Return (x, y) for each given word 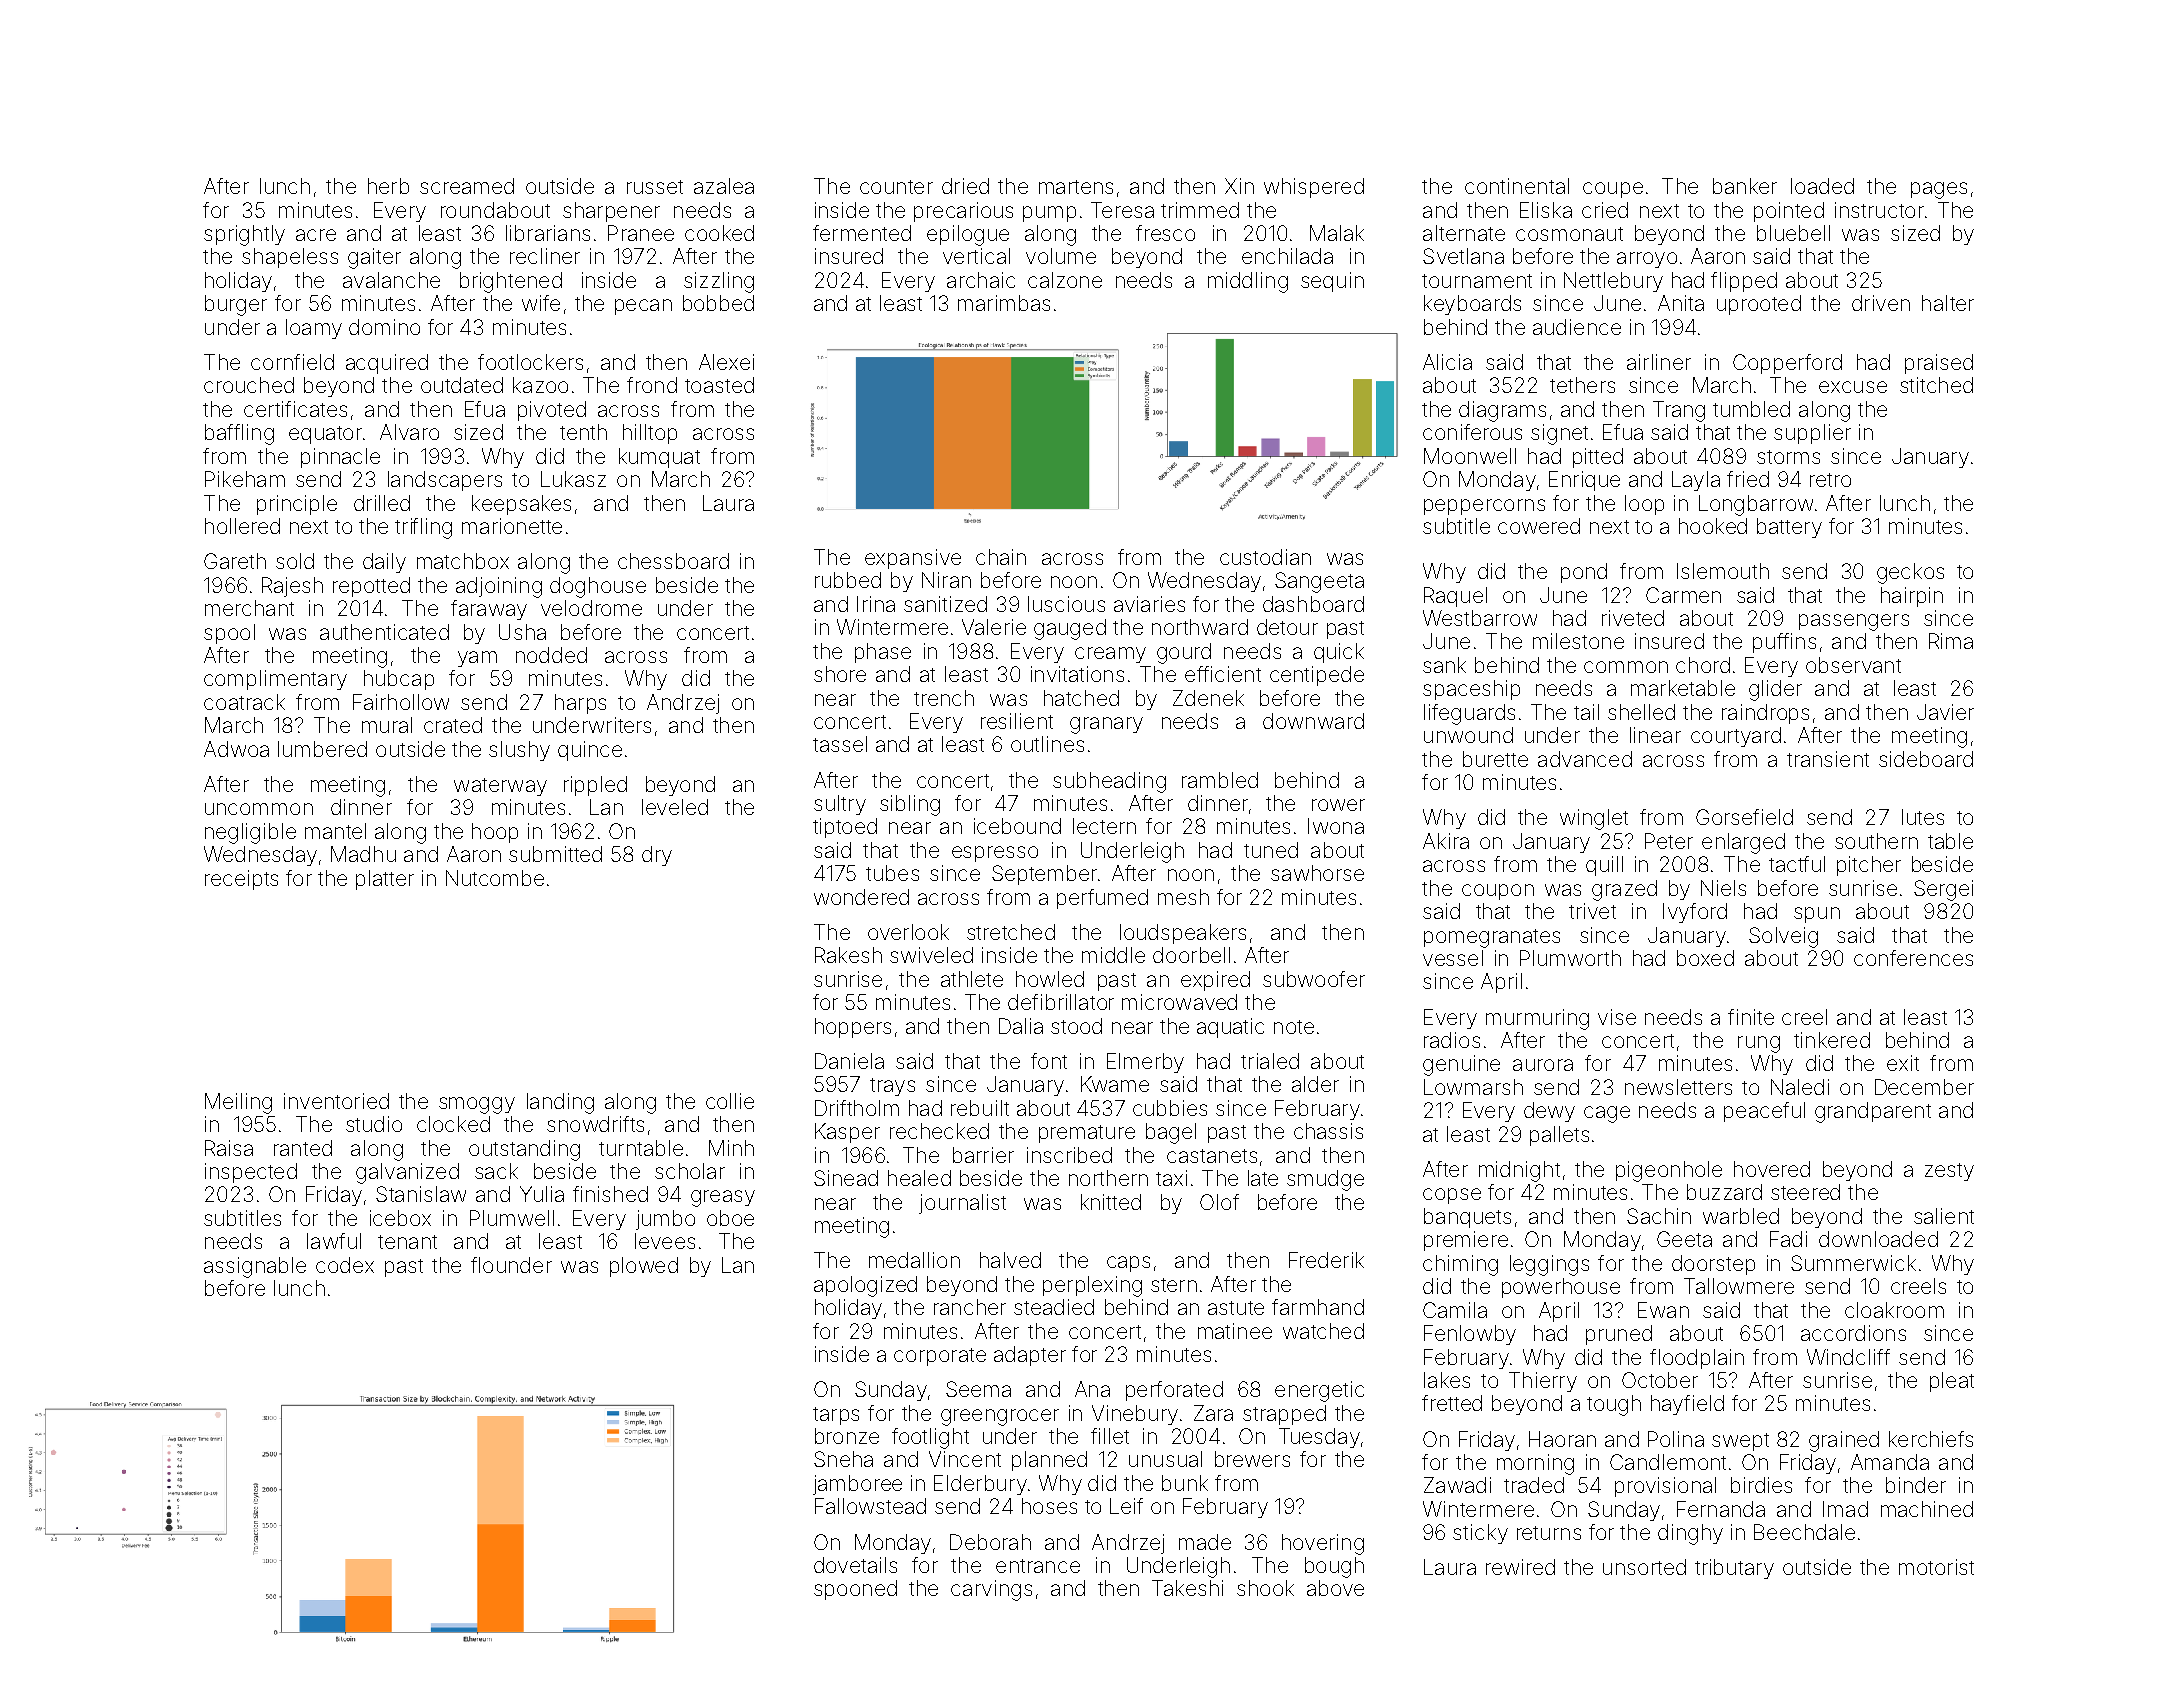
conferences (1913, 958)
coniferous (1472, 432)
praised (1939, 364)
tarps (836, 1416)
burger (236, 305)
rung (1759, 1044)
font (1049, 1061)
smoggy (477, 1105)
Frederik (1326, 1260)
